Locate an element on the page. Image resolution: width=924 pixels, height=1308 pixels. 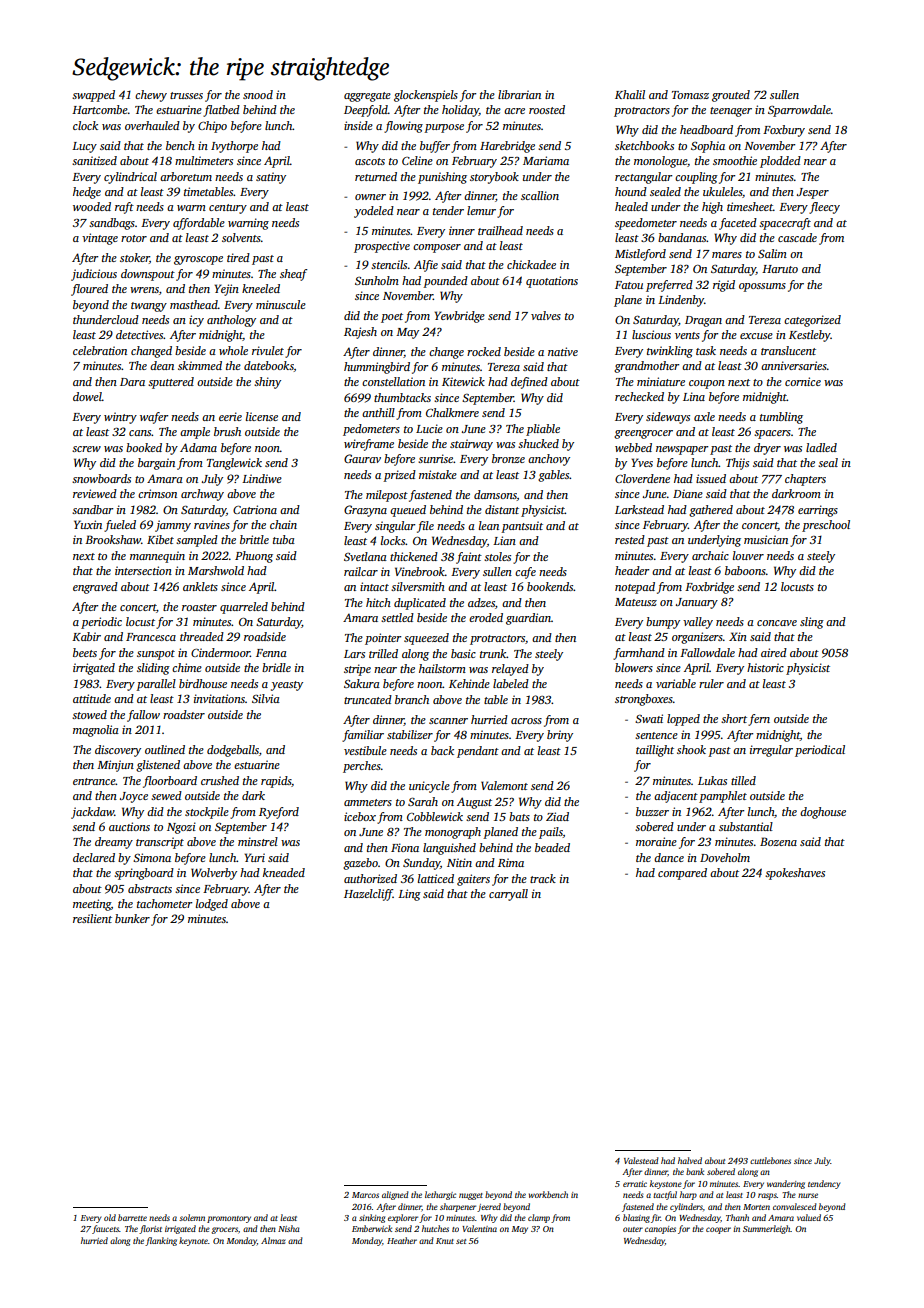
librarian is located at coordinates (519, 94).
